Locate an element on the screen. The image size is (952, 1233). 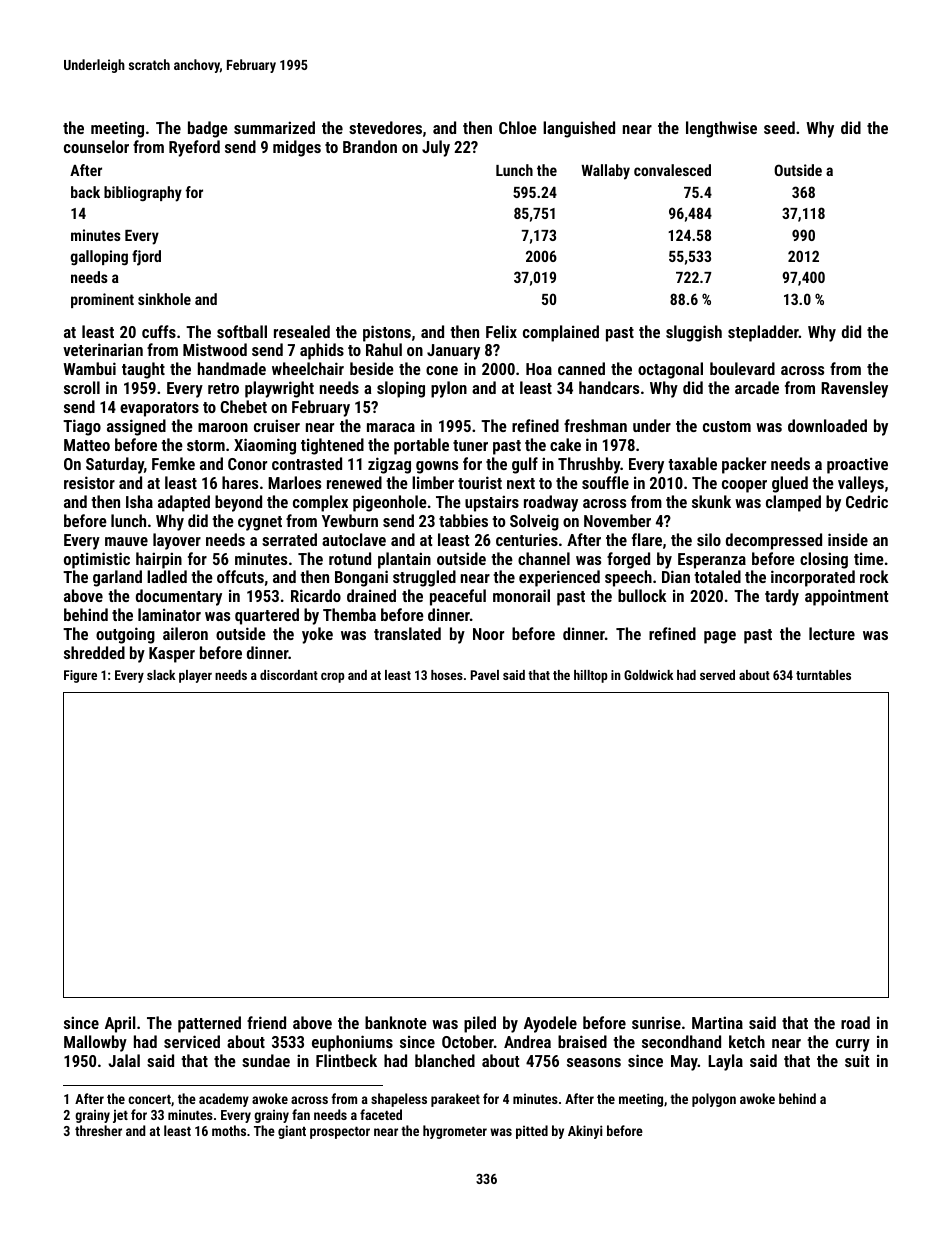
piled is located at coordinates (480, 1024).
